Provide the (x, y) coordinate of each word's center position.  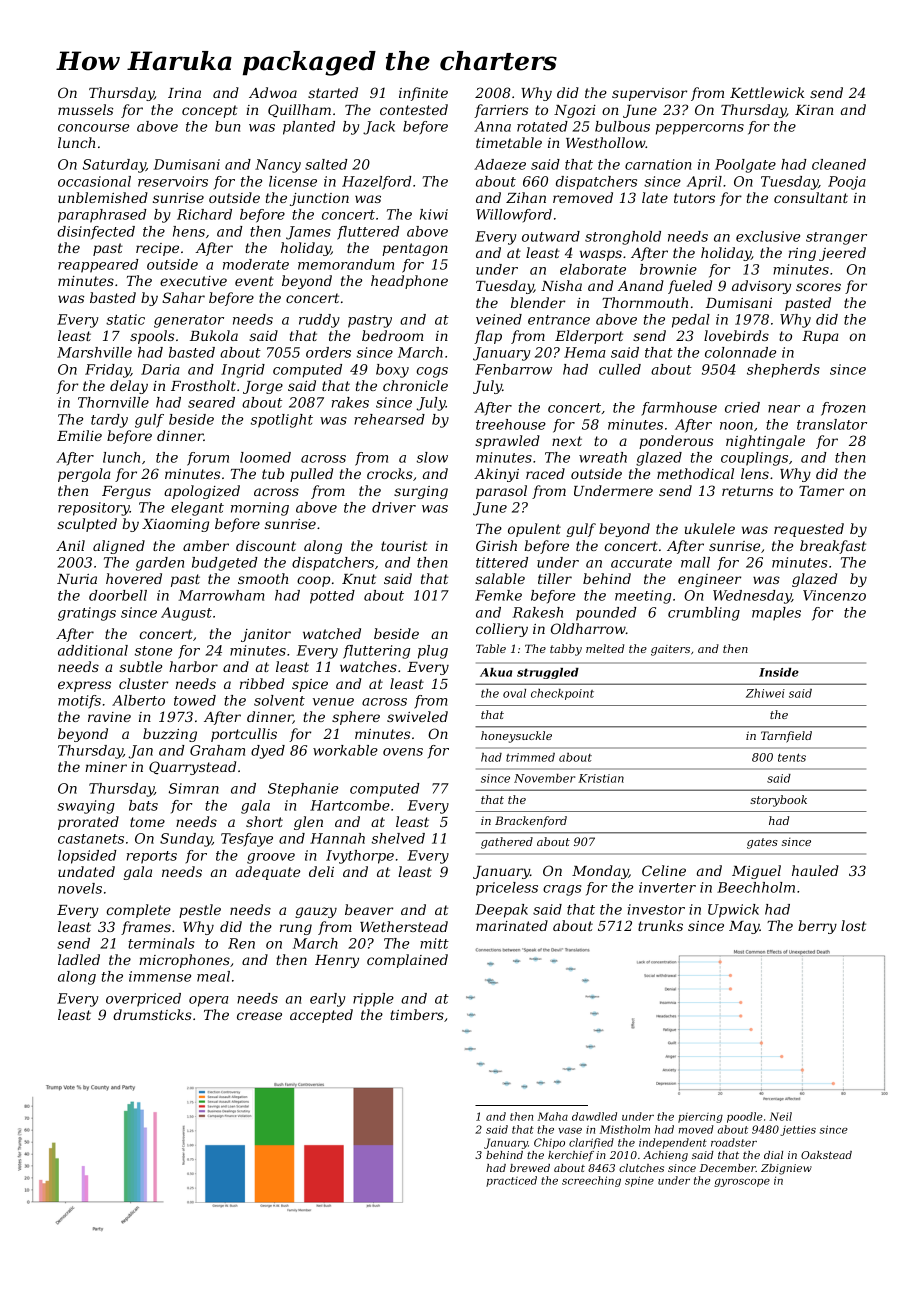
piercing (700, 1118)
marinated (512, 925)
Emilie (79, 435)
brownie (668, 269)
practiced (511, 1181)
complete (138, 911)
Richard (204, 214)
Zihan (526, 197)
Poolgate (745, 166)
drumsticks (152, 1014)
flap (488, 337)
